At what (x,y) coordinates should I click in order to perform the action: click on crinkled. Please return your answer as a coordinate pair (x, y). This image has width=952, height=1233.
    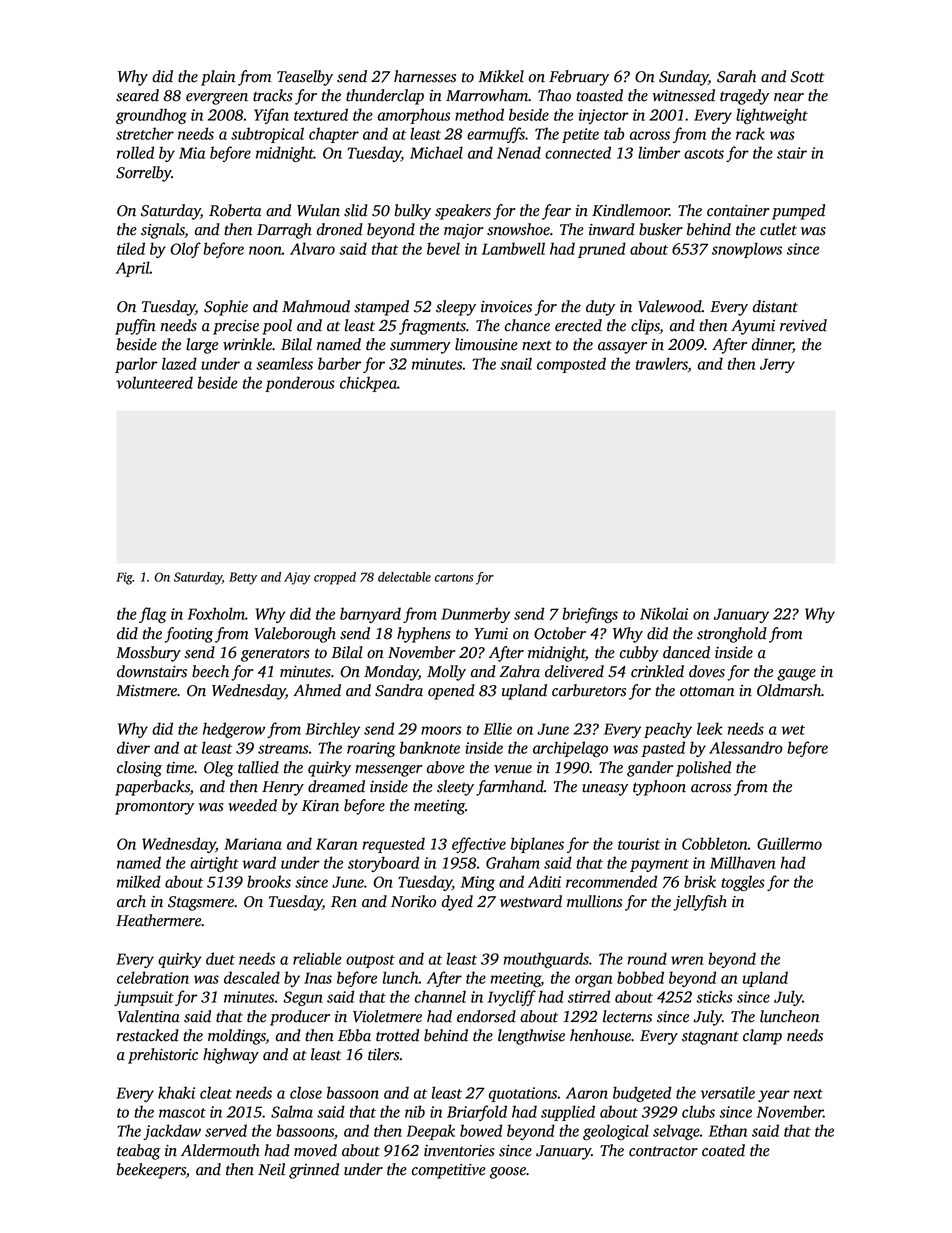
    Looking at the image, I should click on (657, 671).
